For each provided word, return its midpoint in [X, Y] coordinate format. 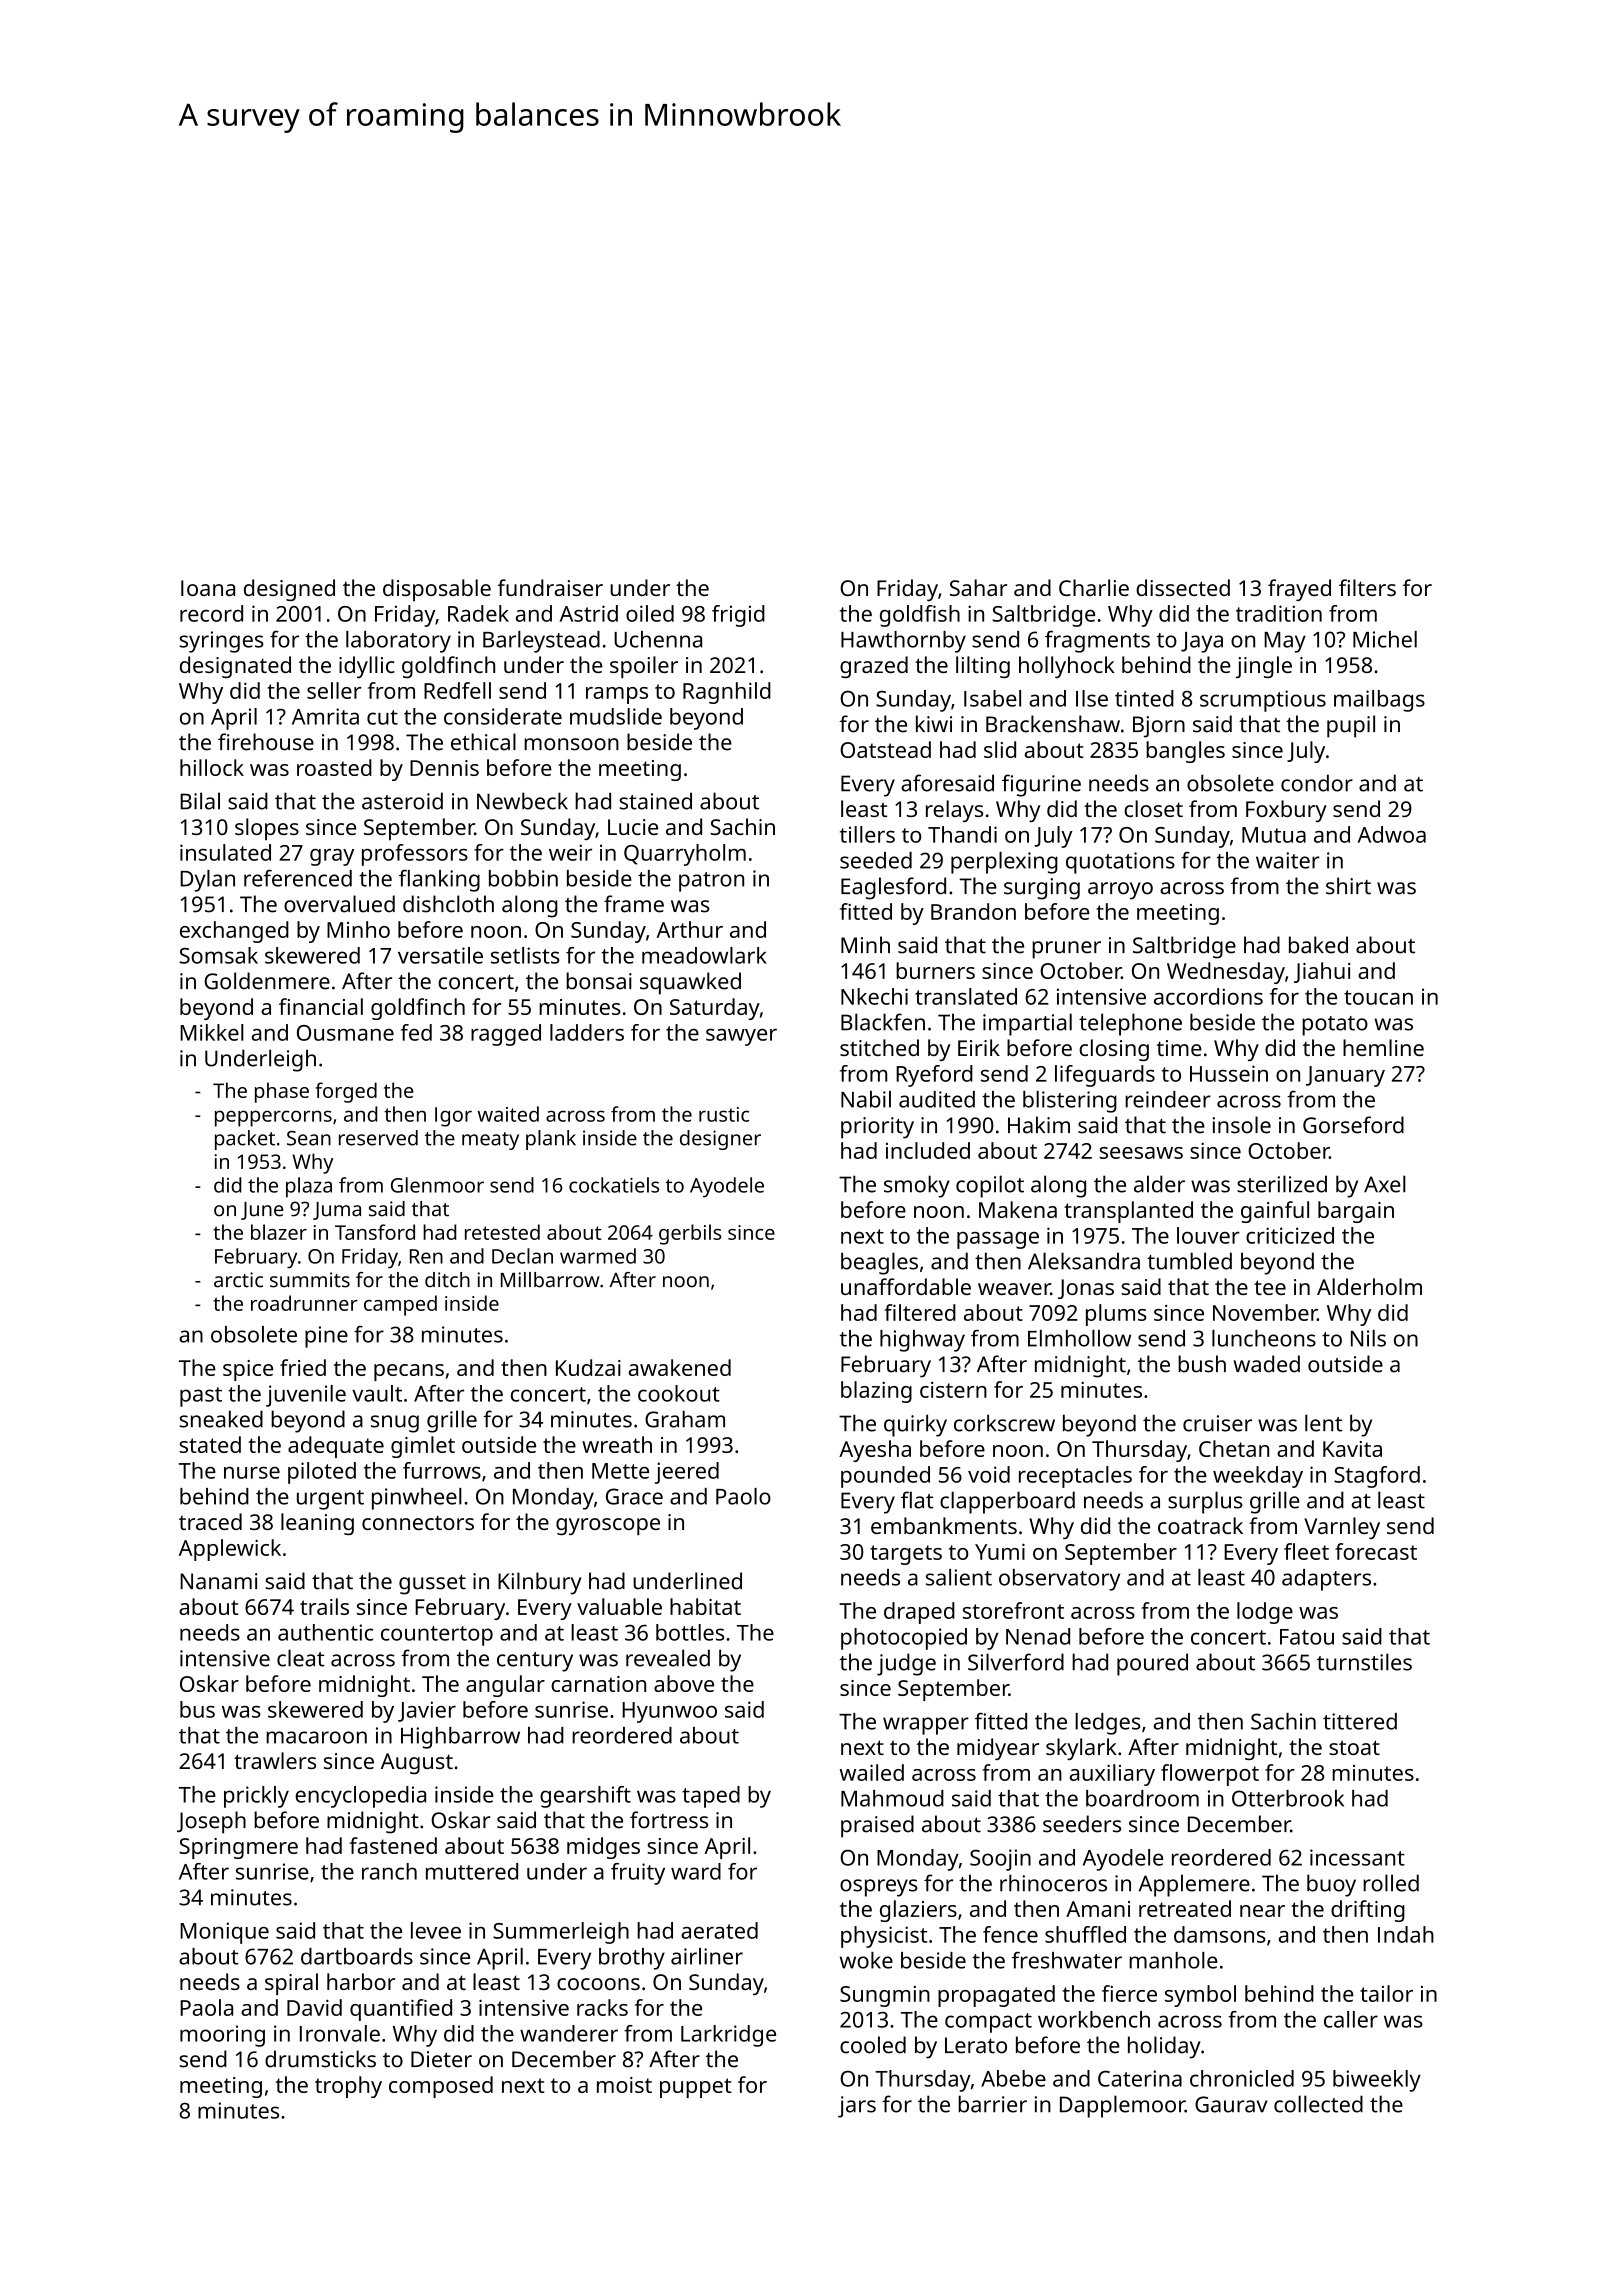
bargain [1356, 1212]
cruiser [1217, 1423]
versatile [440, 955]
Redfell [457, 690]
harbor [361, 1981]
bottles [690, 1632]
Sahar [978, 587]
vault [377, 1393]
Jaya [1202, 642]
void [989, 1474]
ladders [587, 1032]
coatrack [1200, 1525]
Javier [427, 1711]
